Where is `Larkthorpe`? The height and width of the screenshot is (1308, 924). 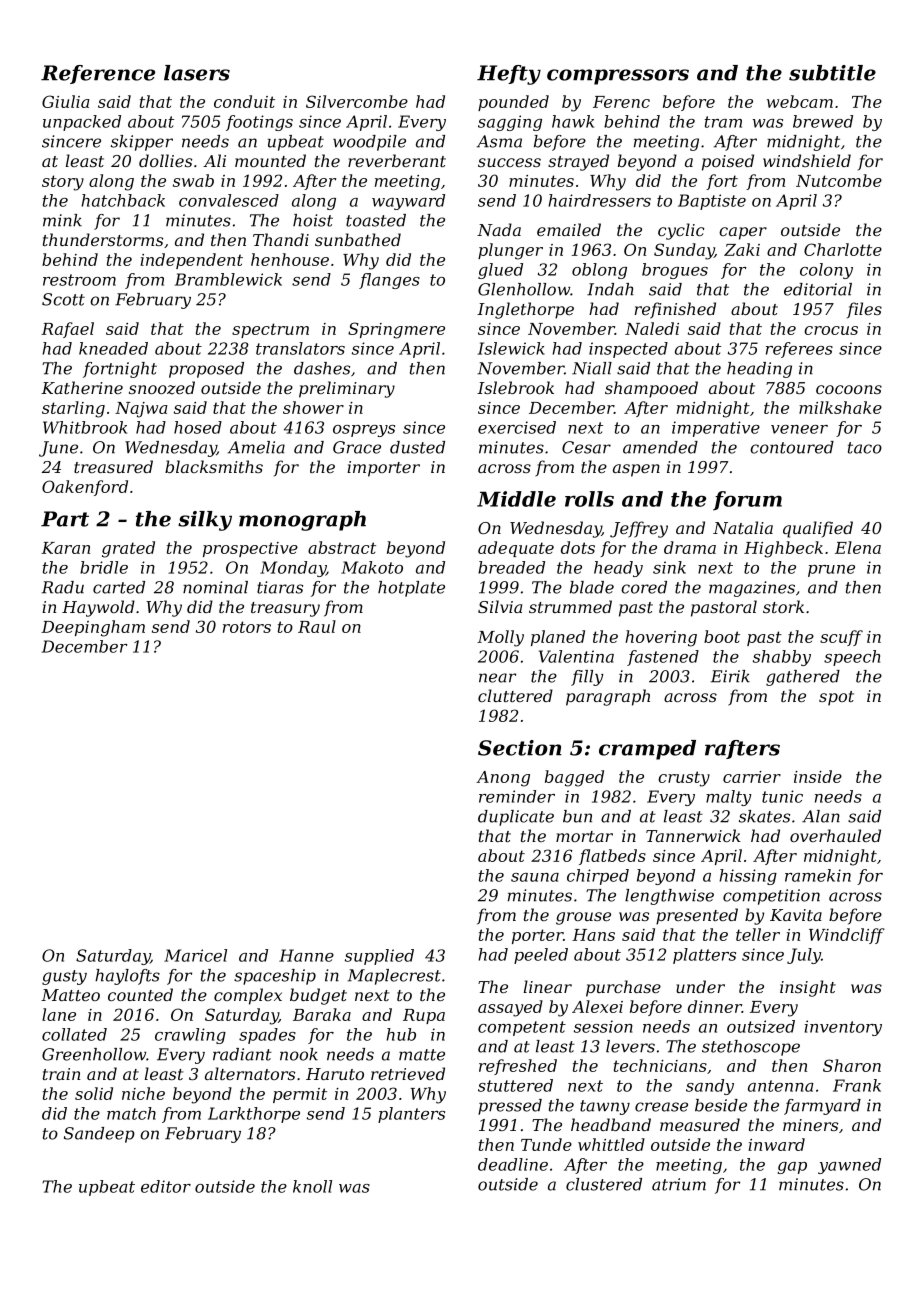 Larkthorpe is located at coordinates (254, 1115).
